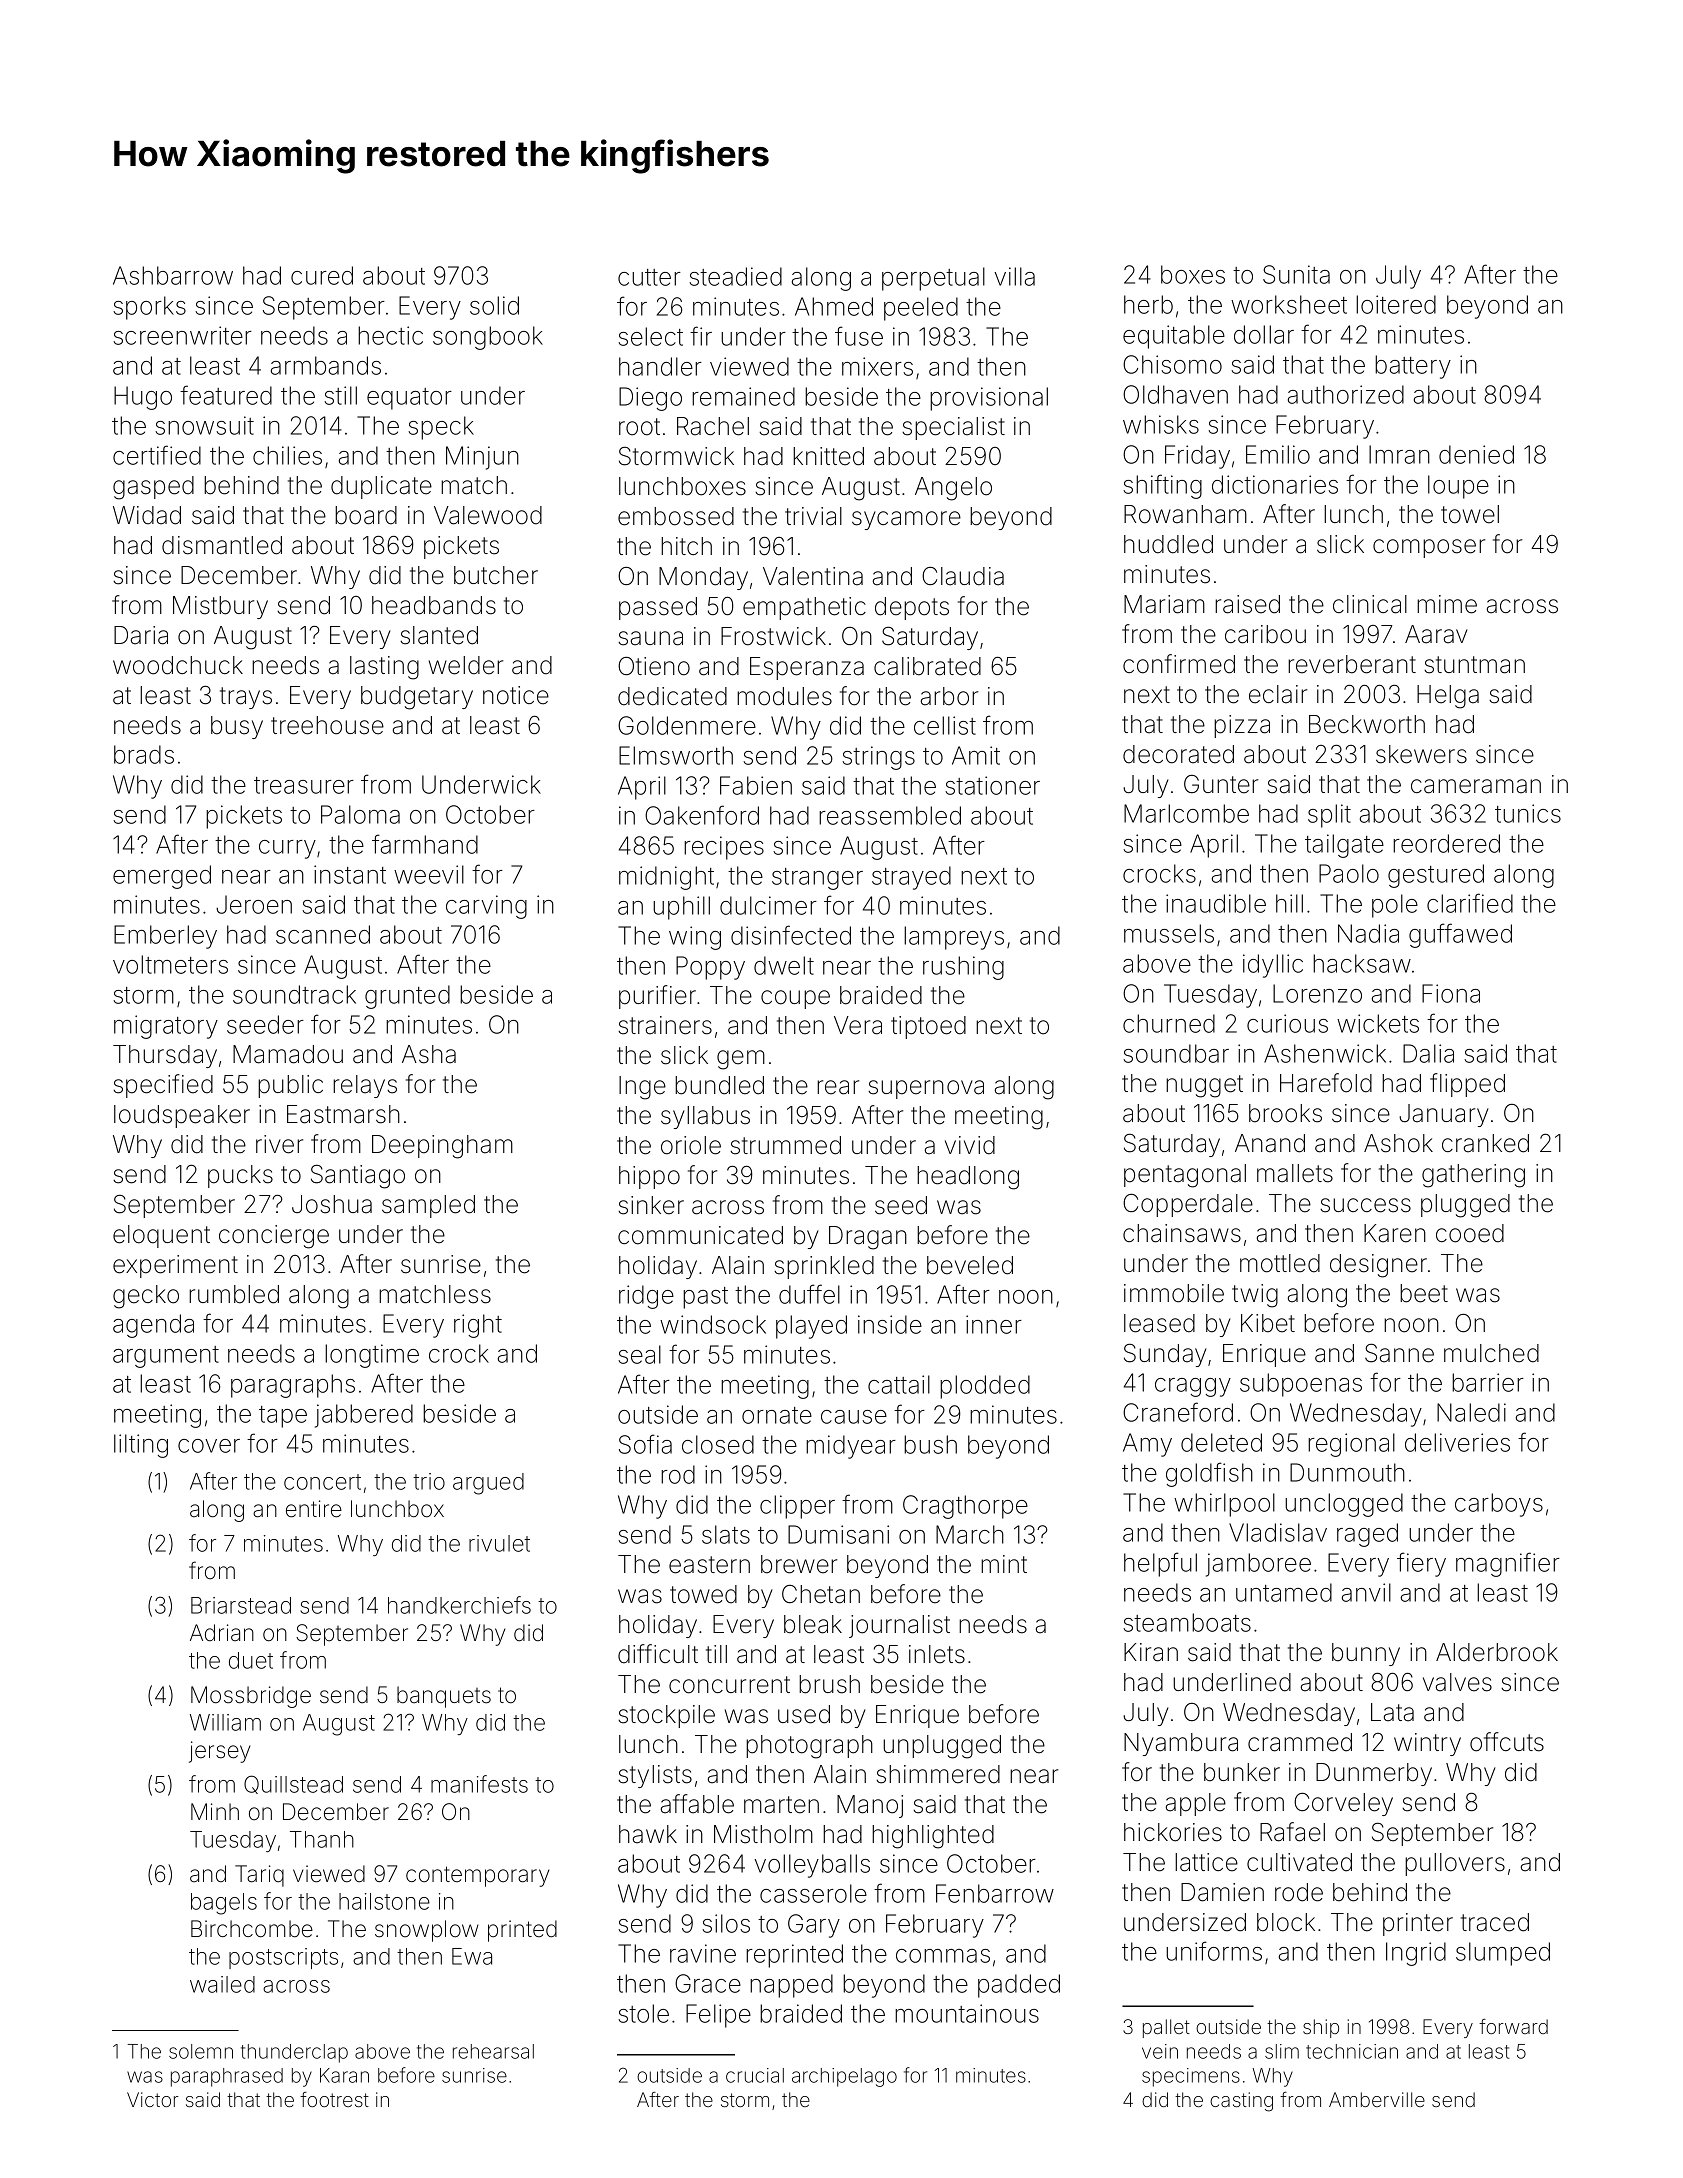 This screenshot has width=1683, height=2178. Describe the element at coordinates (933, 279) in the screenshot. I see `perpetual` at that location.
